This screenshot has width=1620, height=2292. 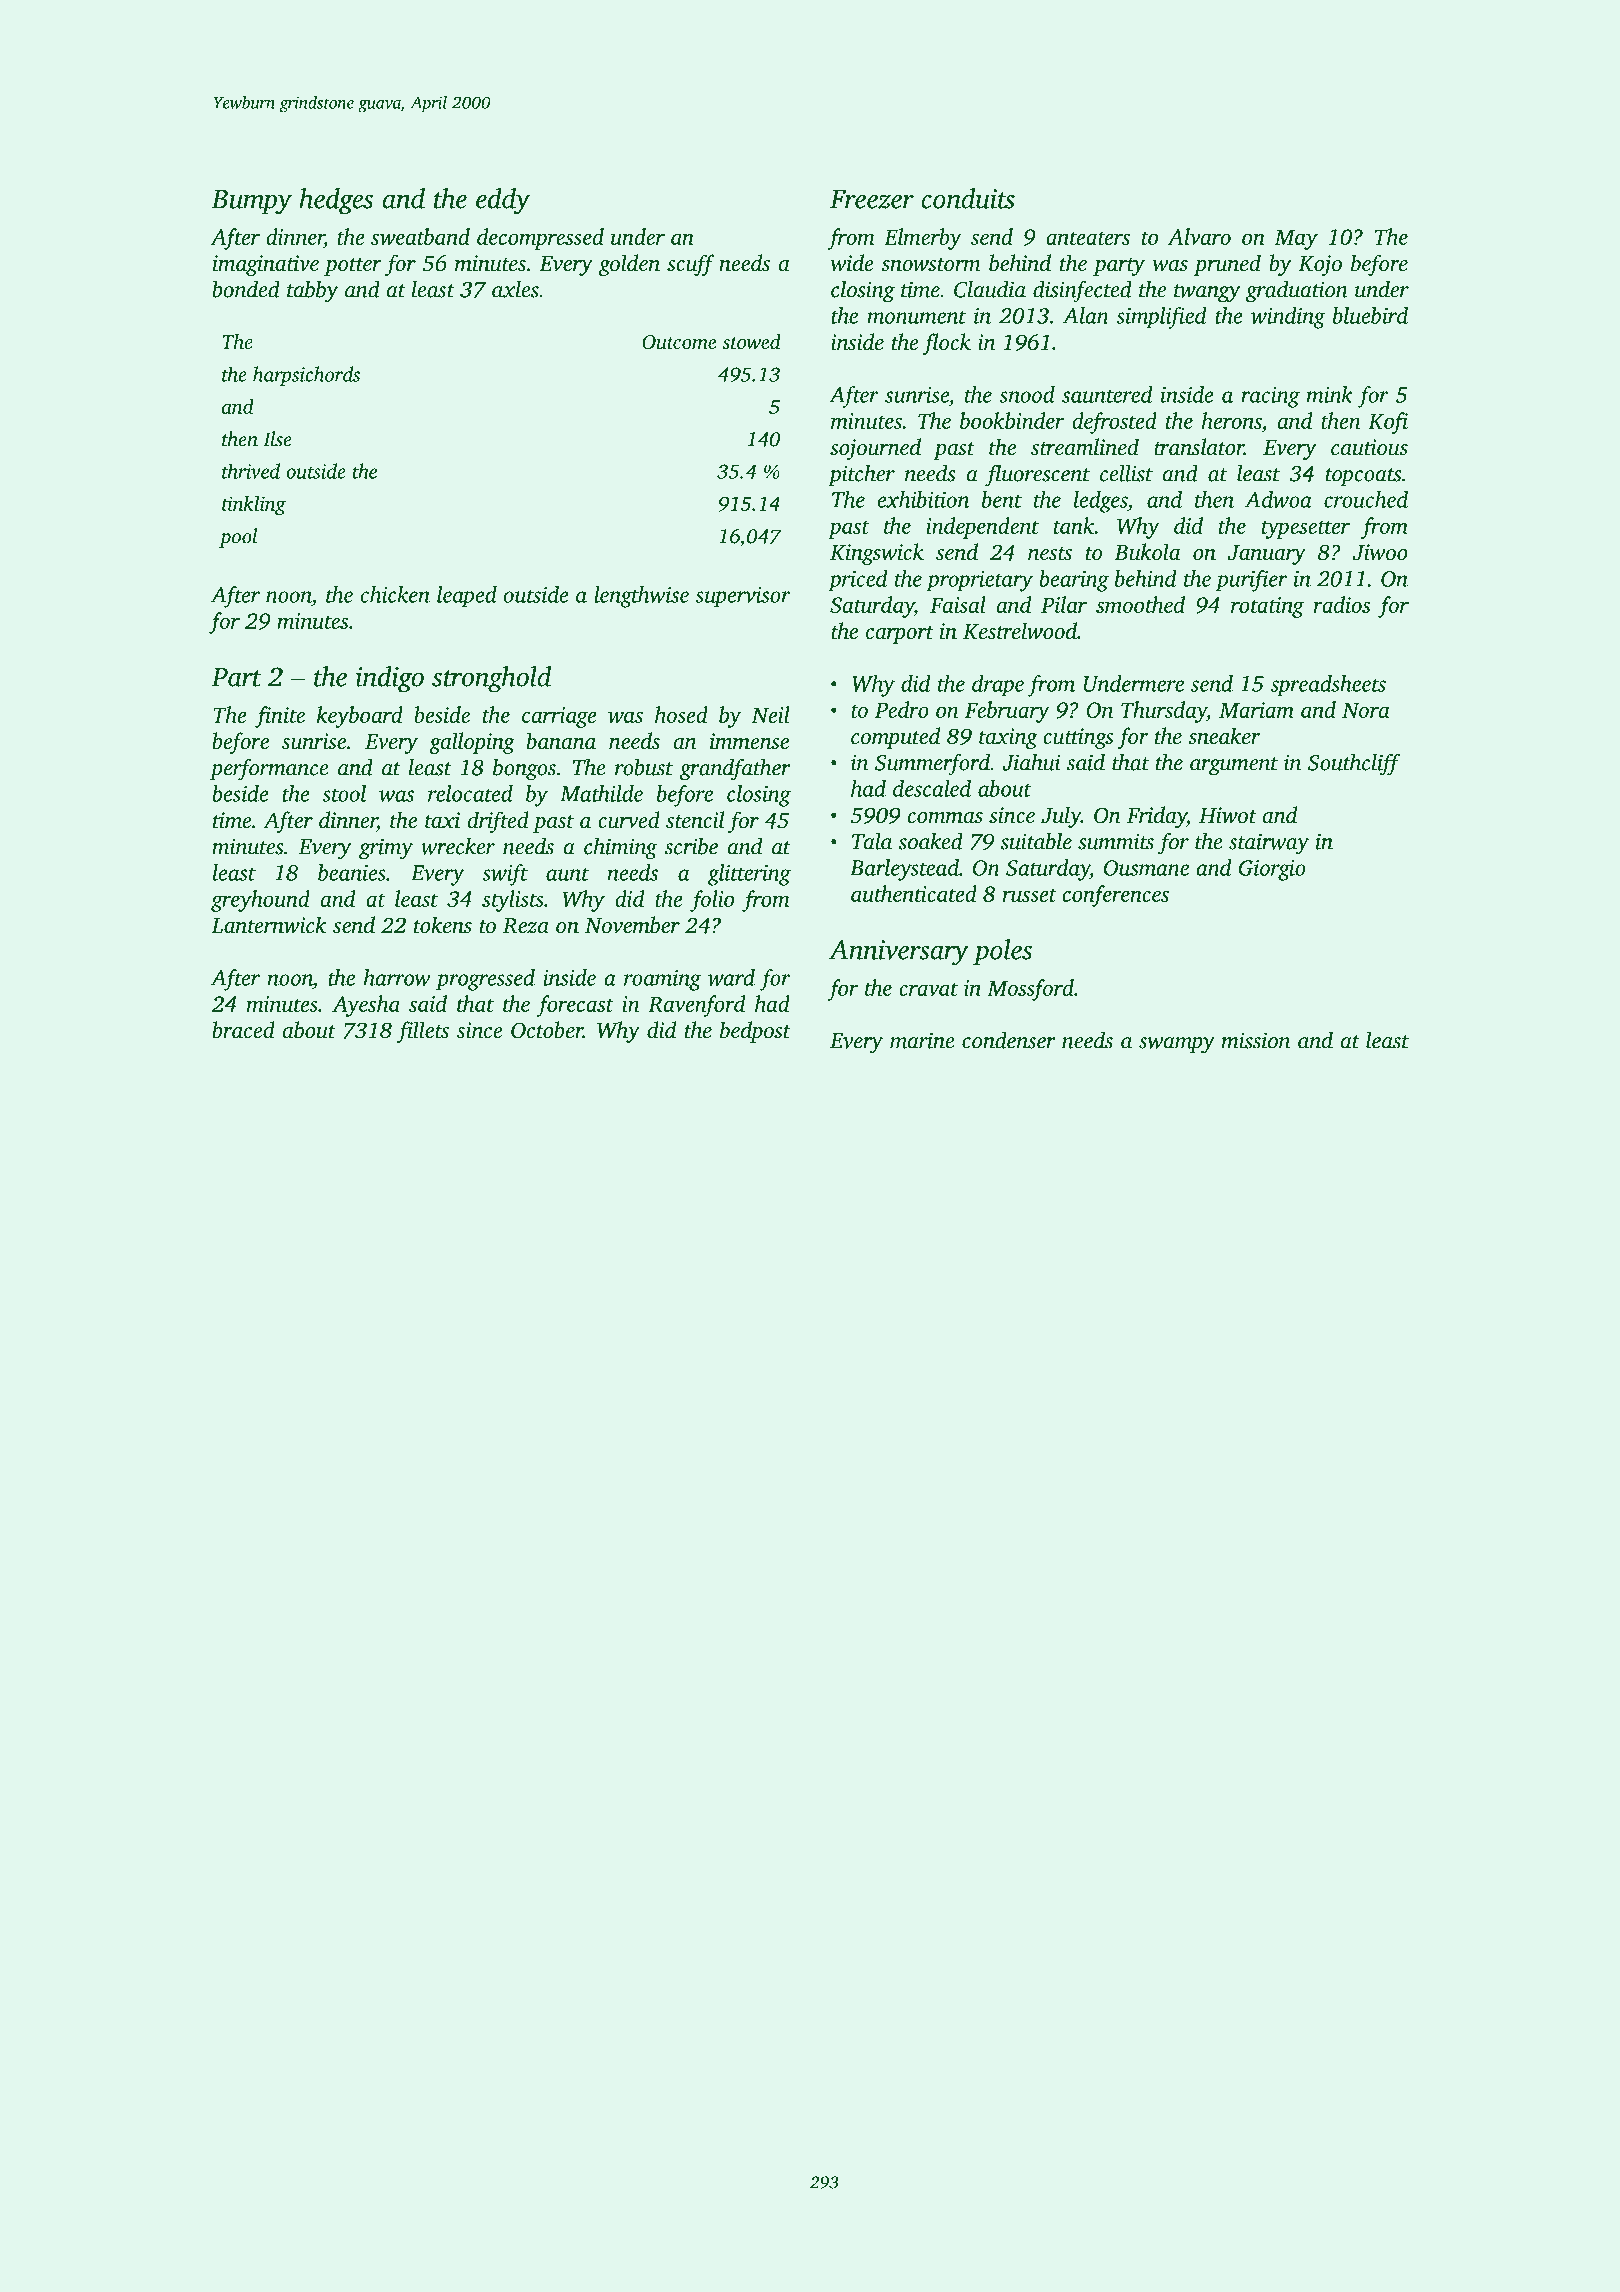 I want to click on eddy, so click(x=503, y=201).
